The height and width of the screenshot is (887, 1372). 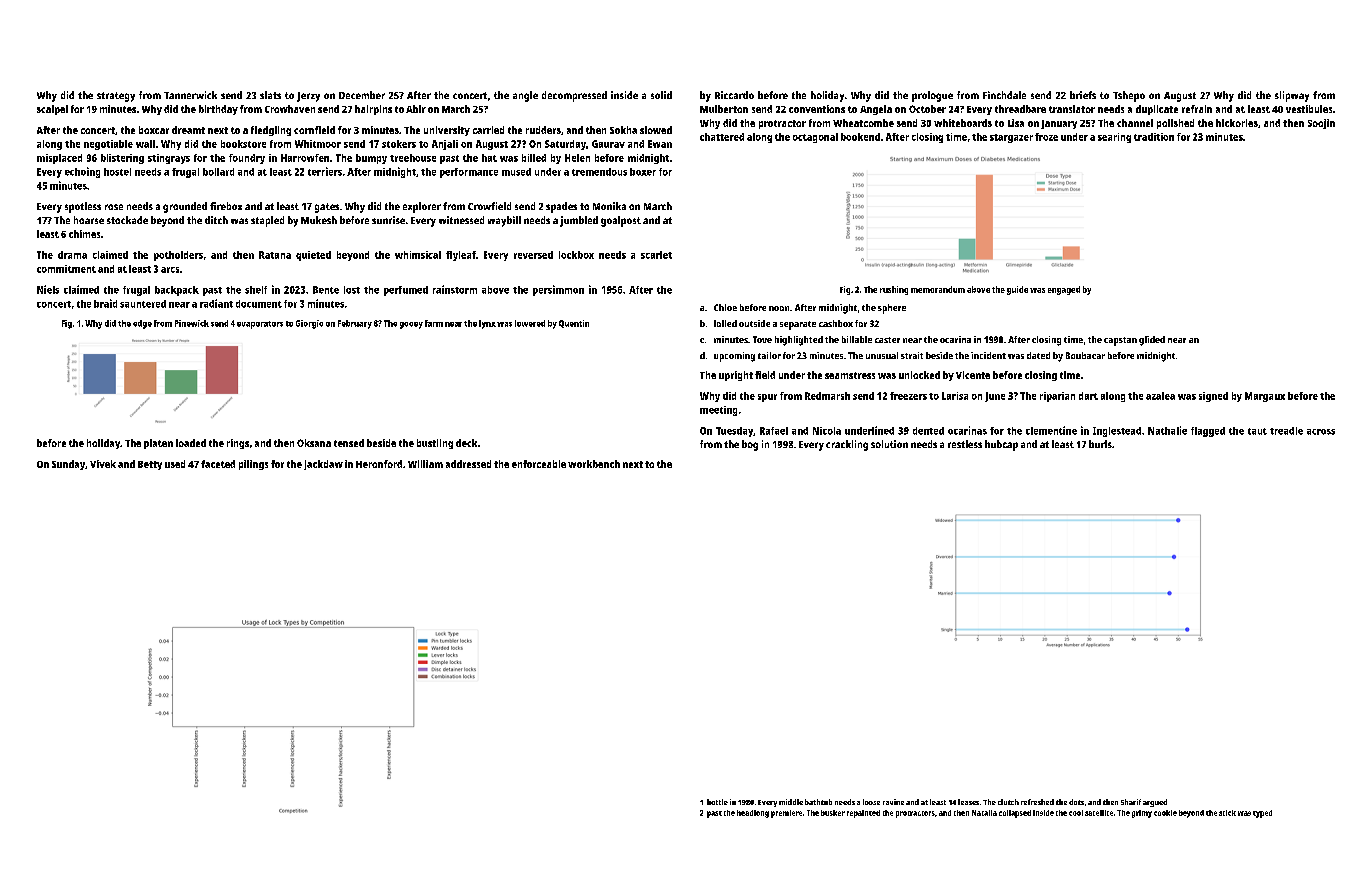 I want to click on Quentin, so click(x=574, y=324).
